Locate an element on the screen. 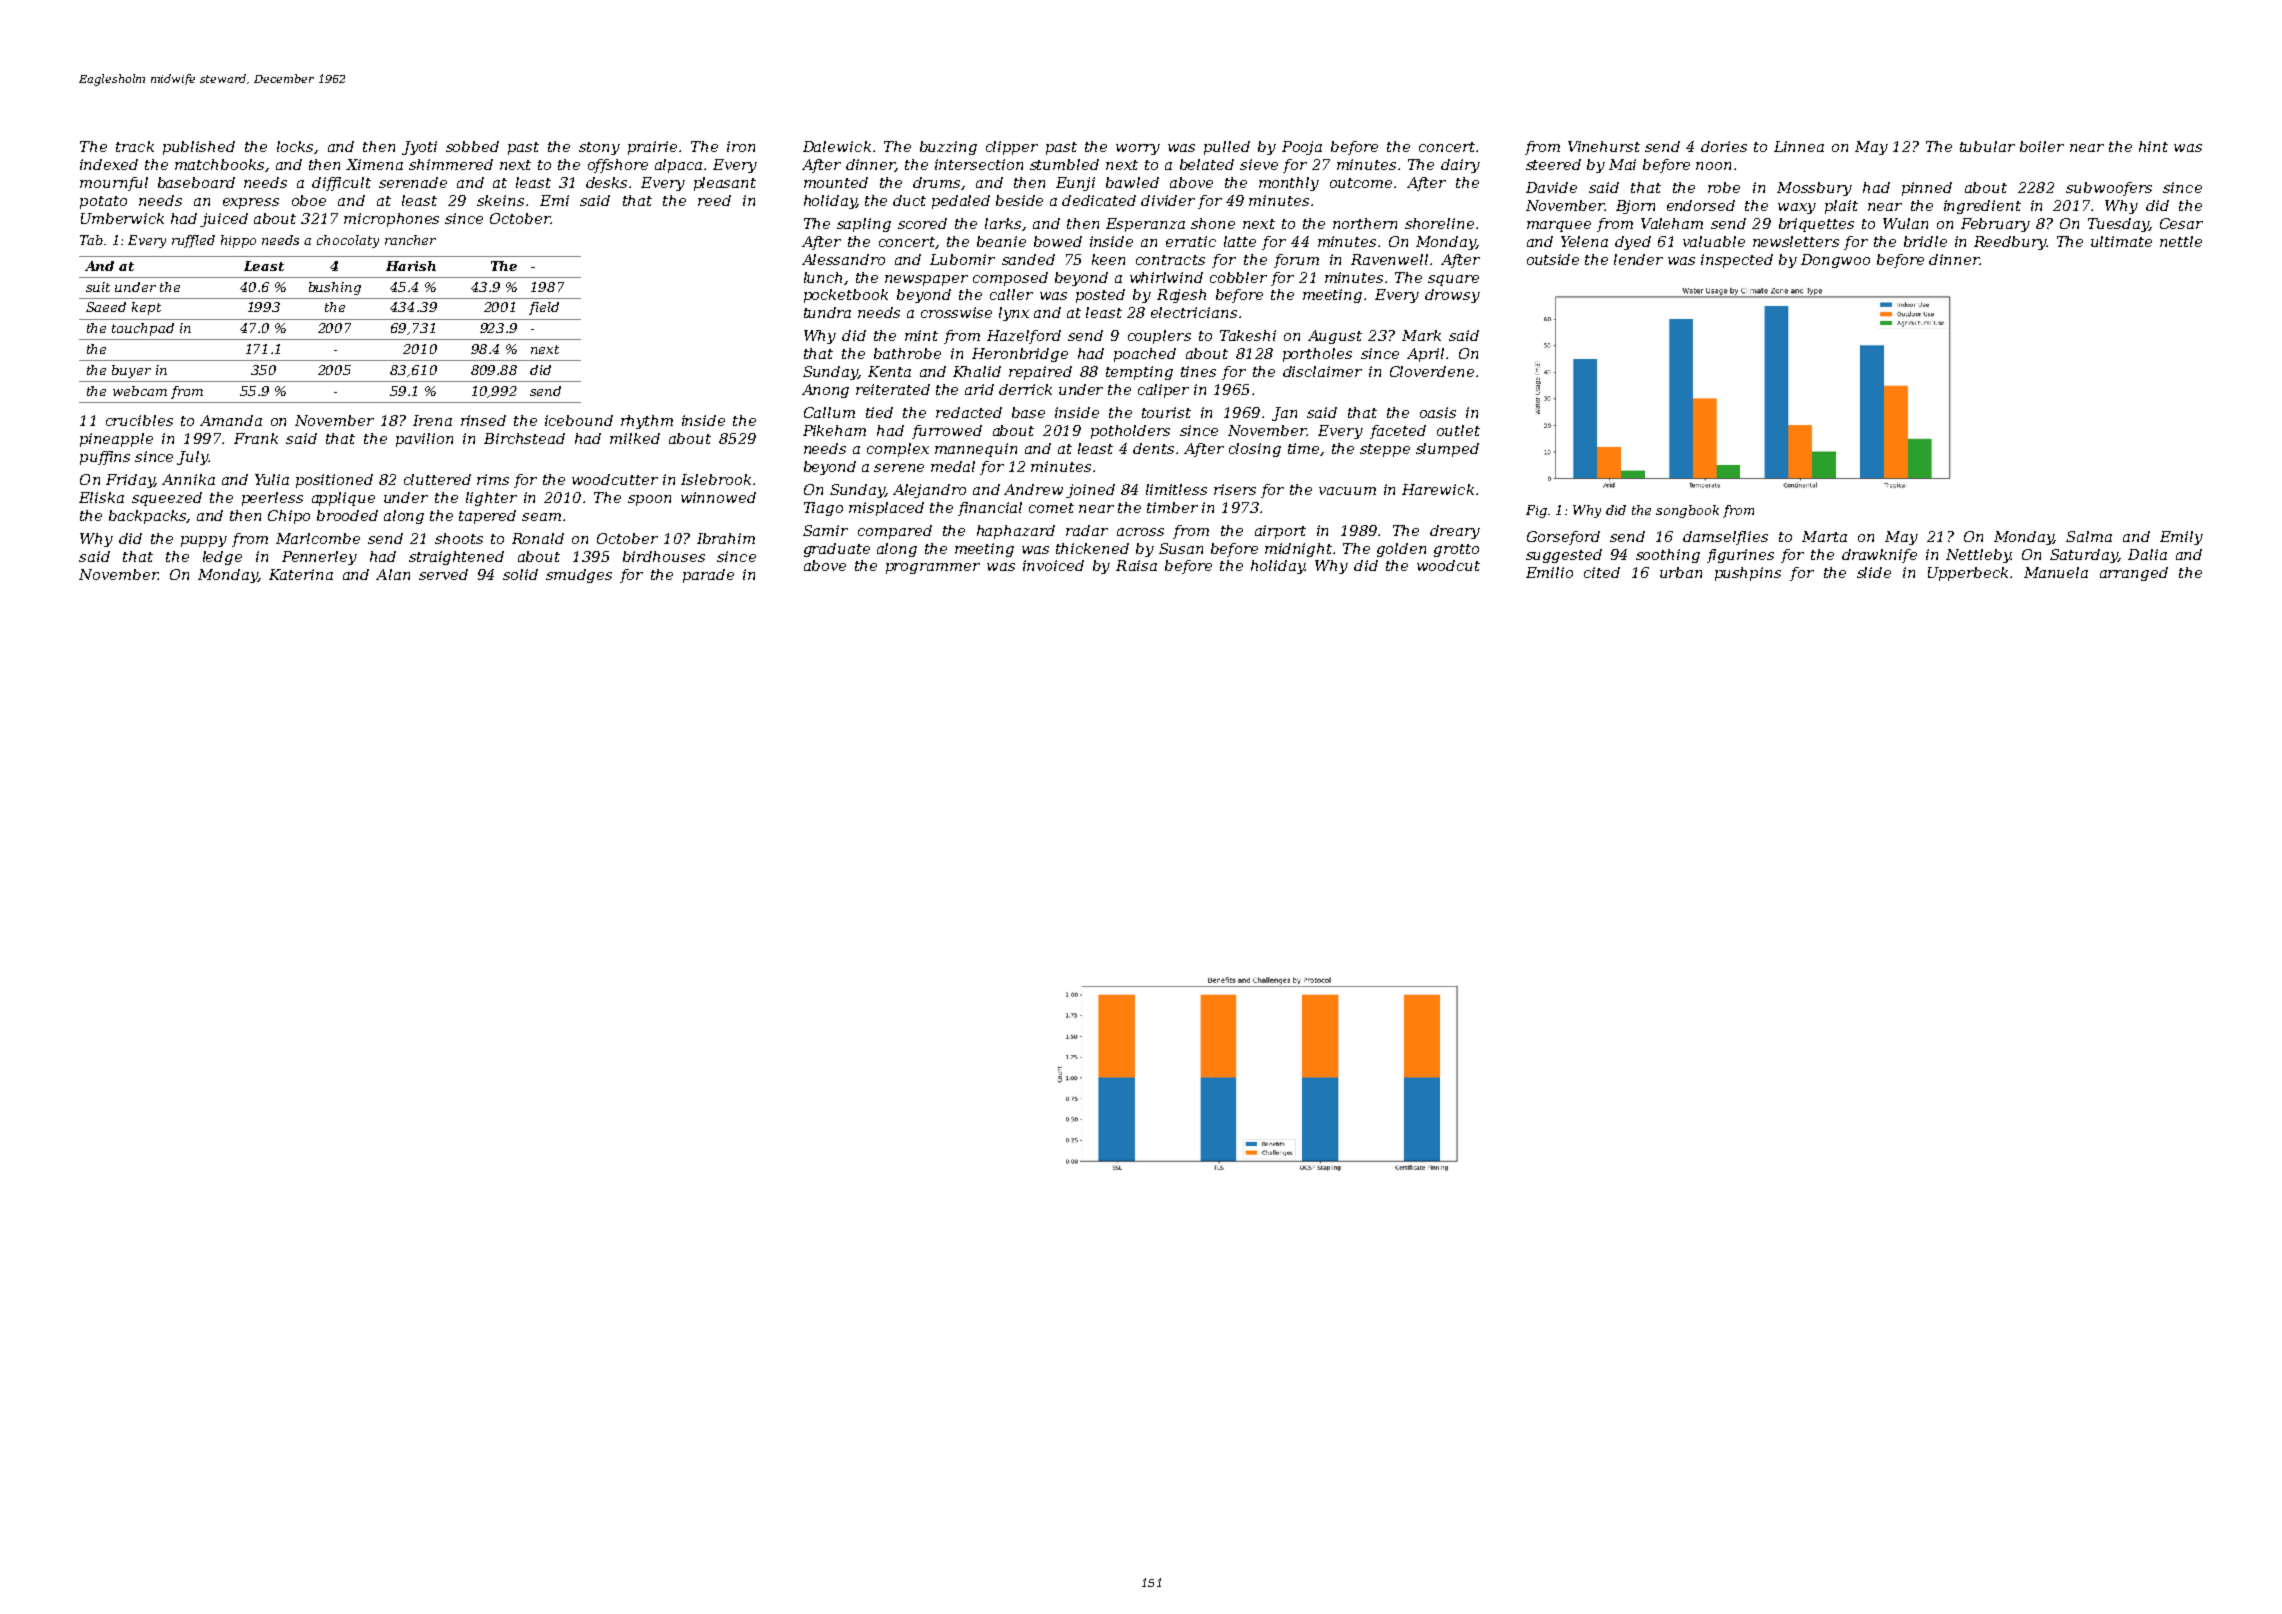 The image size is (2282, 1614). straightened is located at coordinates (456, 558).
